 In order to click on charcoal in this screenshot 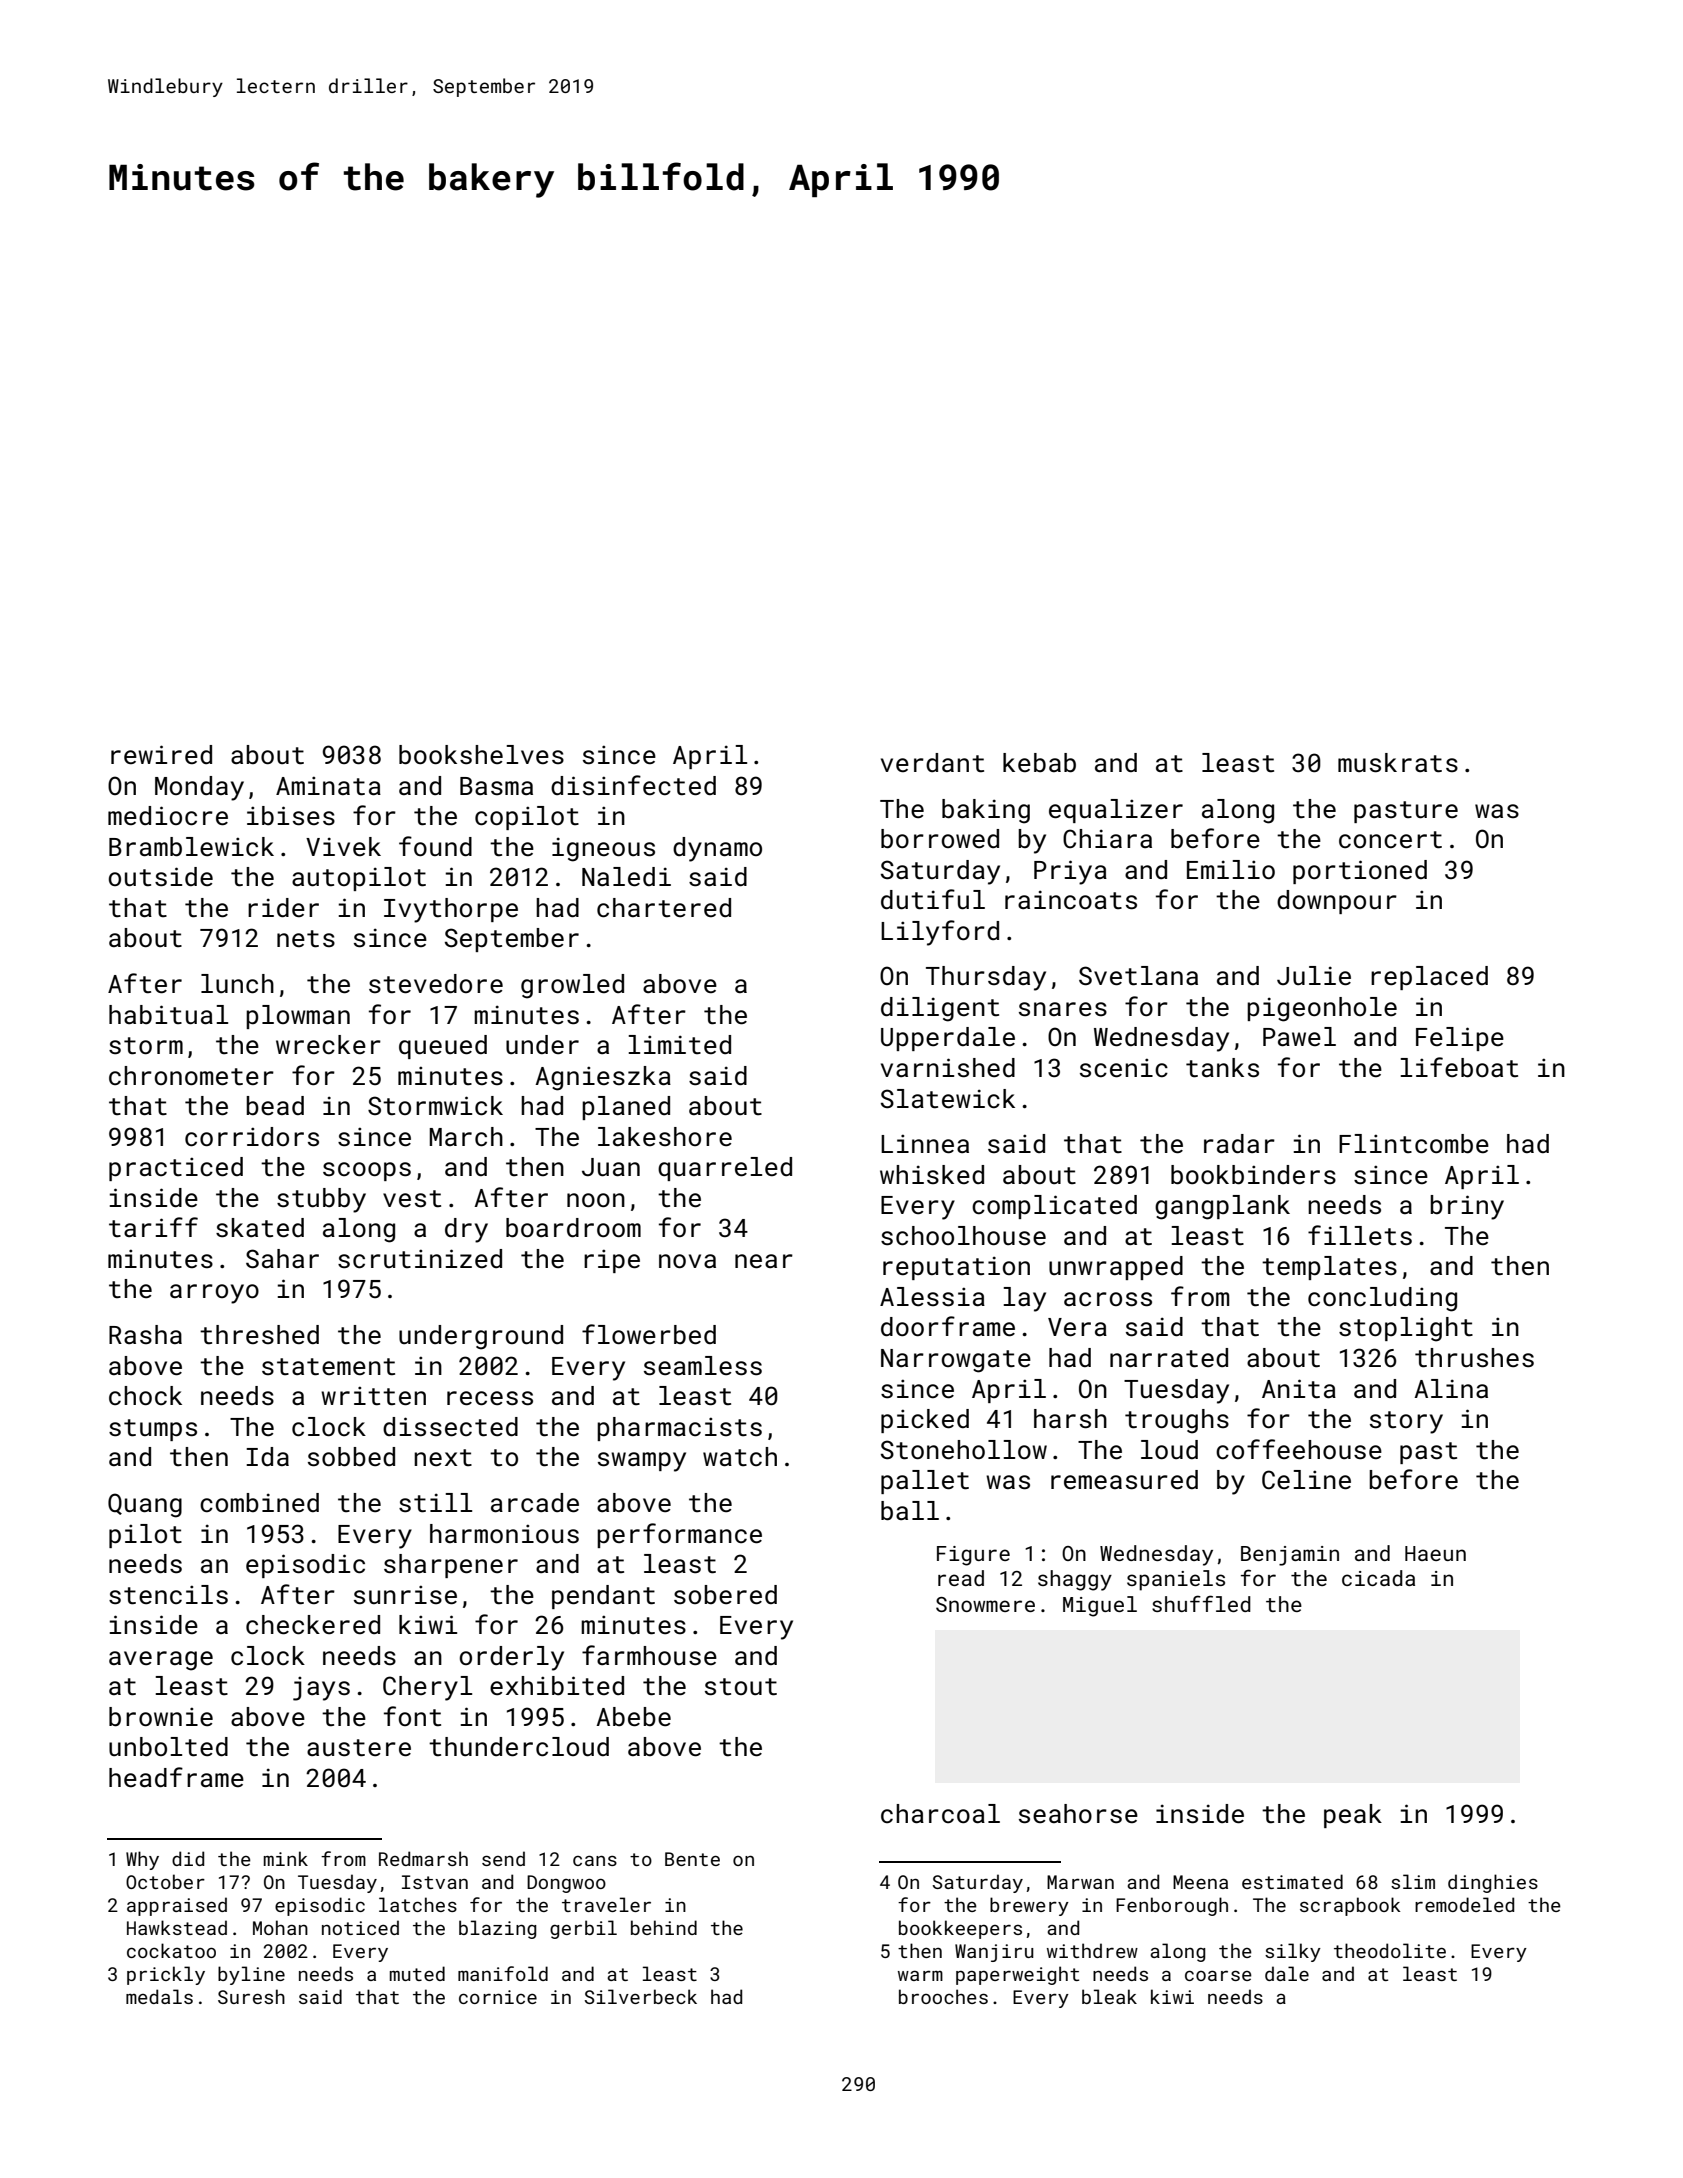, I will do `click(940, 1813)`.
